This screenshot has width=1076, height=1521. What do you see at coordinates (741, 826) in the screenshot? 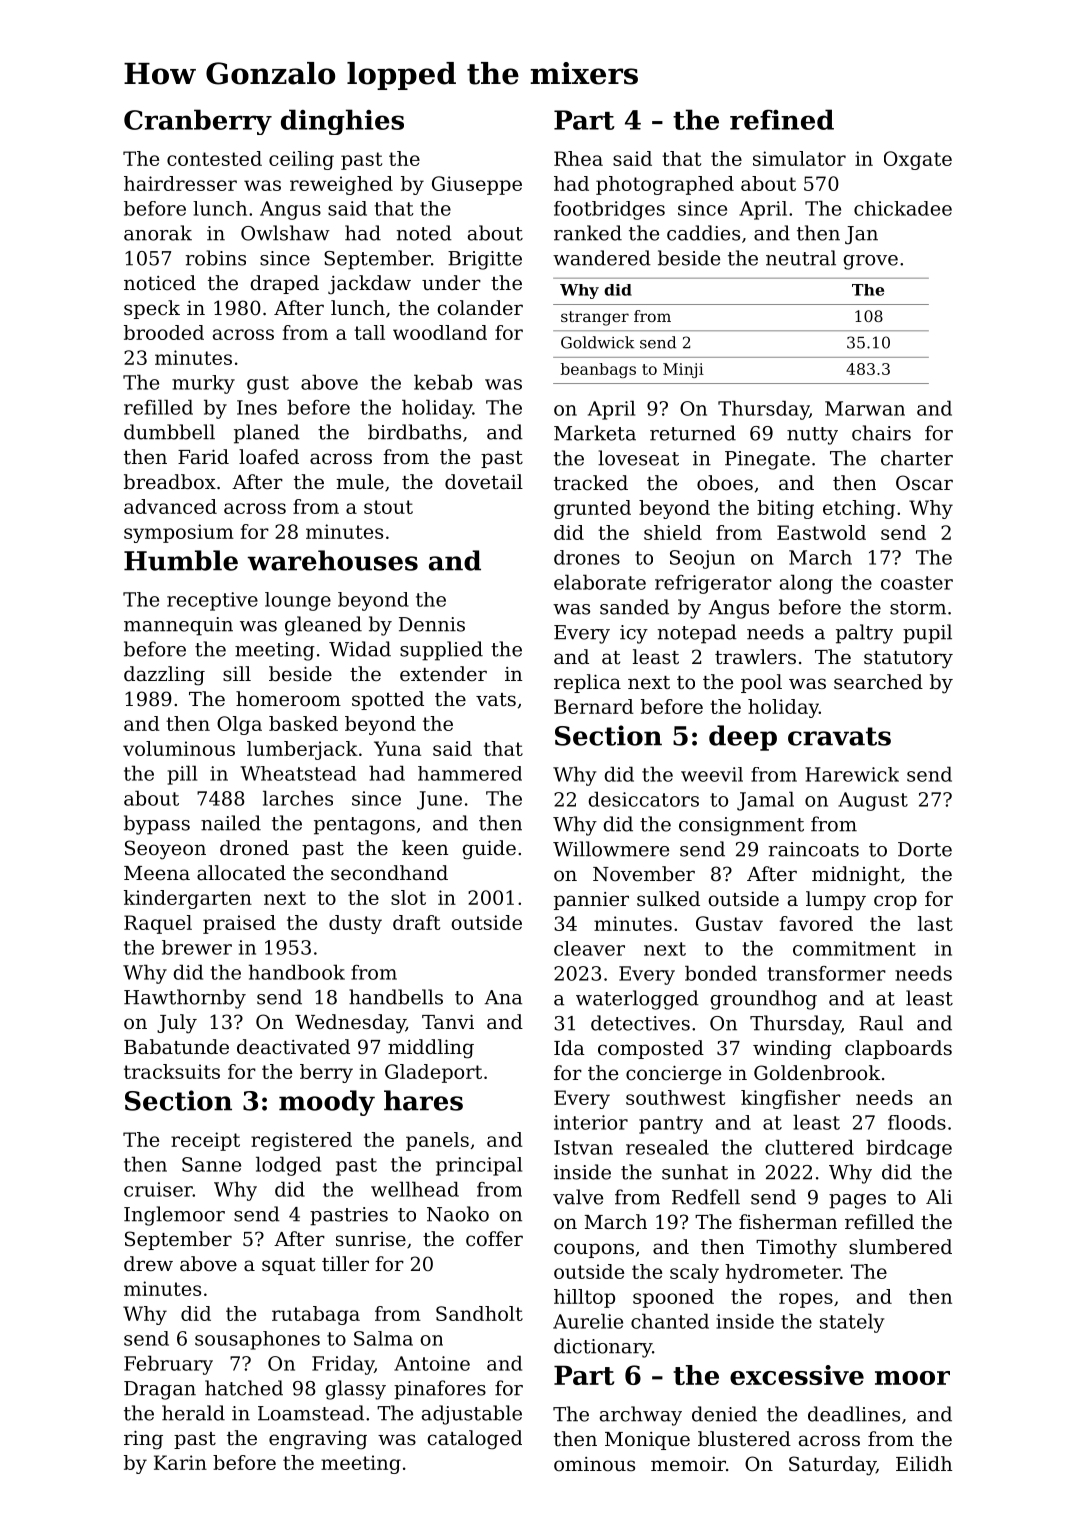
I see `consignment` at bounding box center [741, 826].
